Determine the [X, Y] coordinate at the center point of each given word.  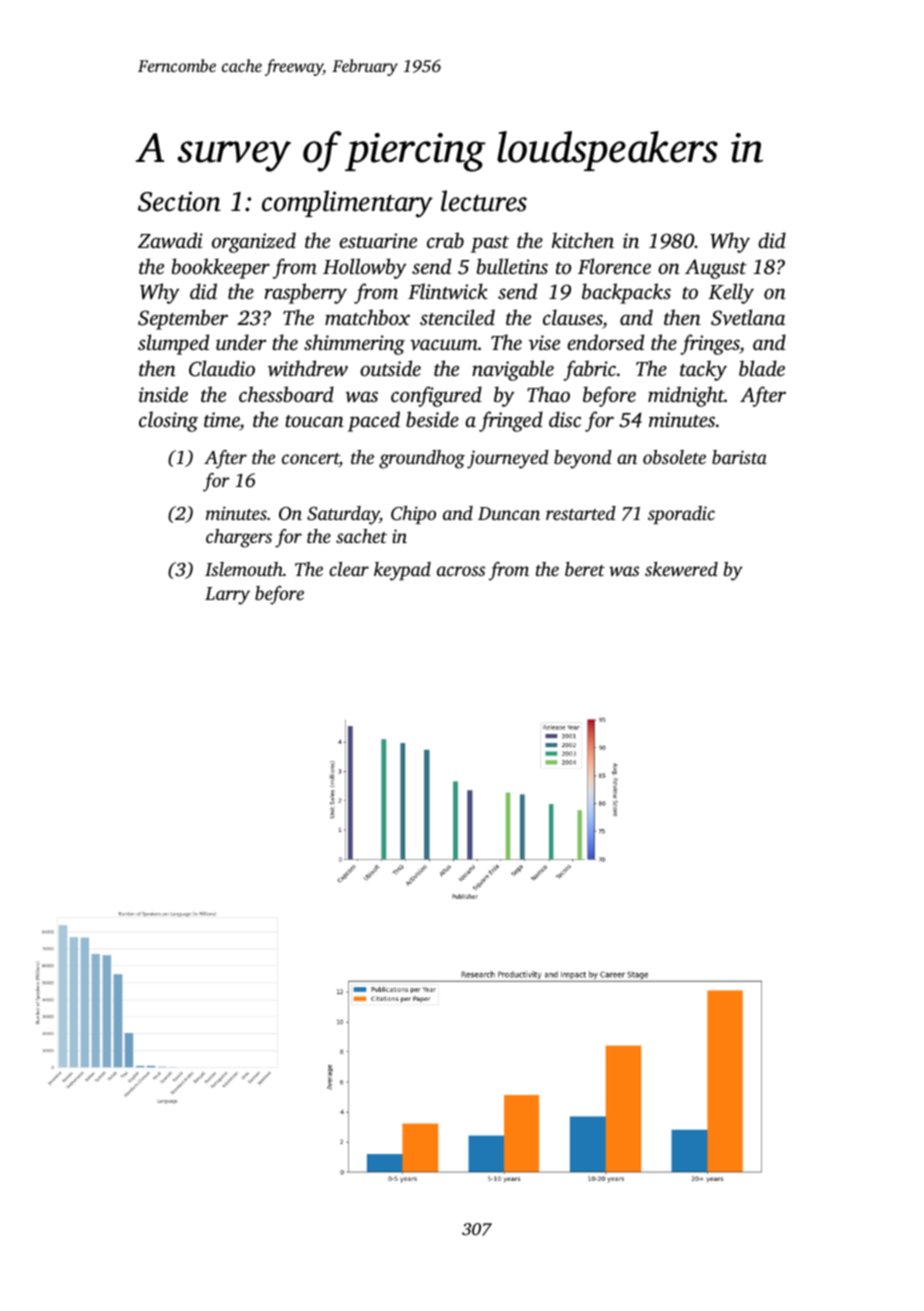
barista [739, 457]
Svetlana [748, 317]
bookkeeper [221, 268]
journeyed [508, 459]
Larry [227, 596]
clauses [573, 318]
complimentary [347, 204]
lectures [484, 201]
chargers [239, 538]
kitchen [583, 240]
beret [585, 569]
